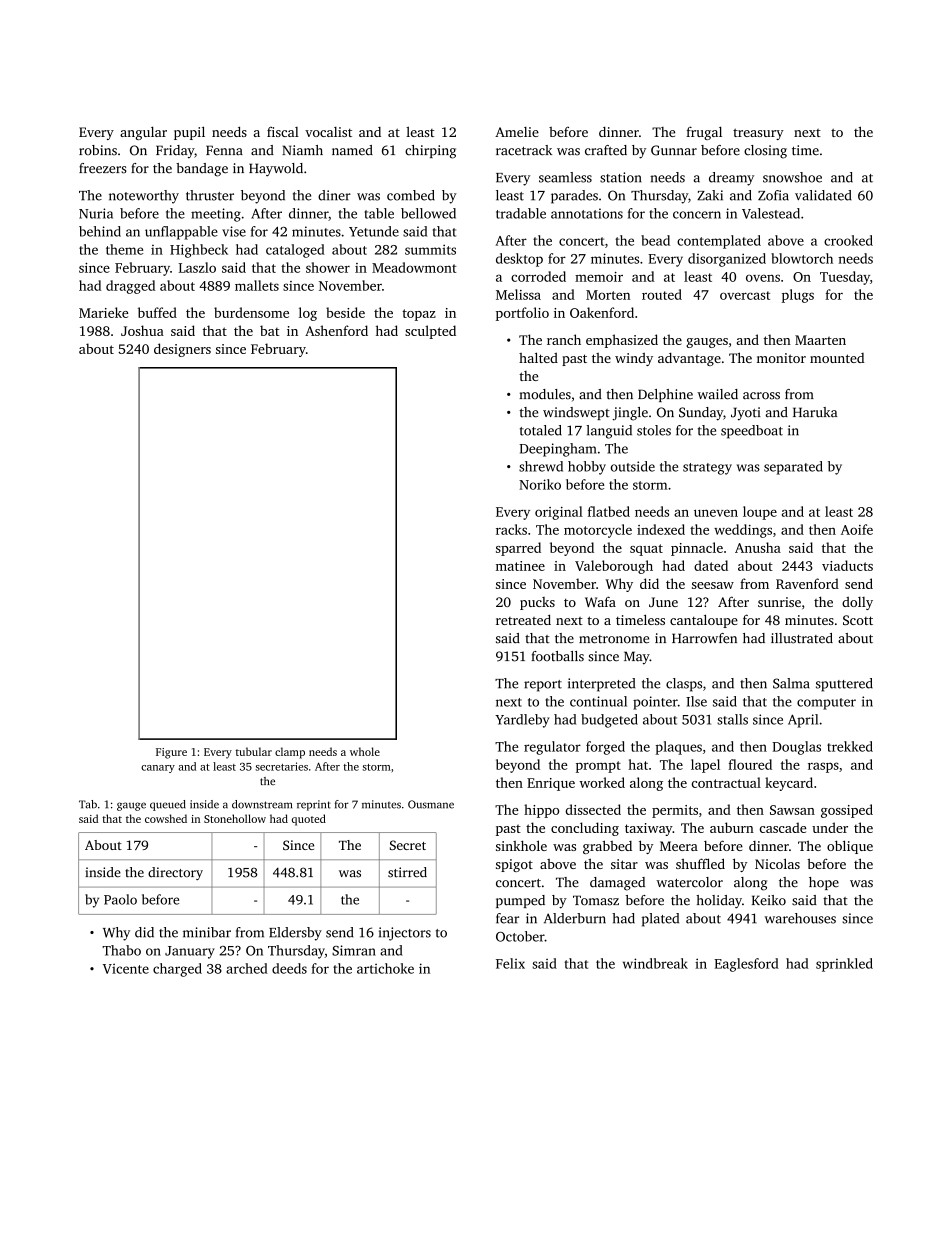 This screenshot has height=1233, width=952. Describe the element at coordinates (336, 330) in the screenshot. I see `Ashenford` at that location.
